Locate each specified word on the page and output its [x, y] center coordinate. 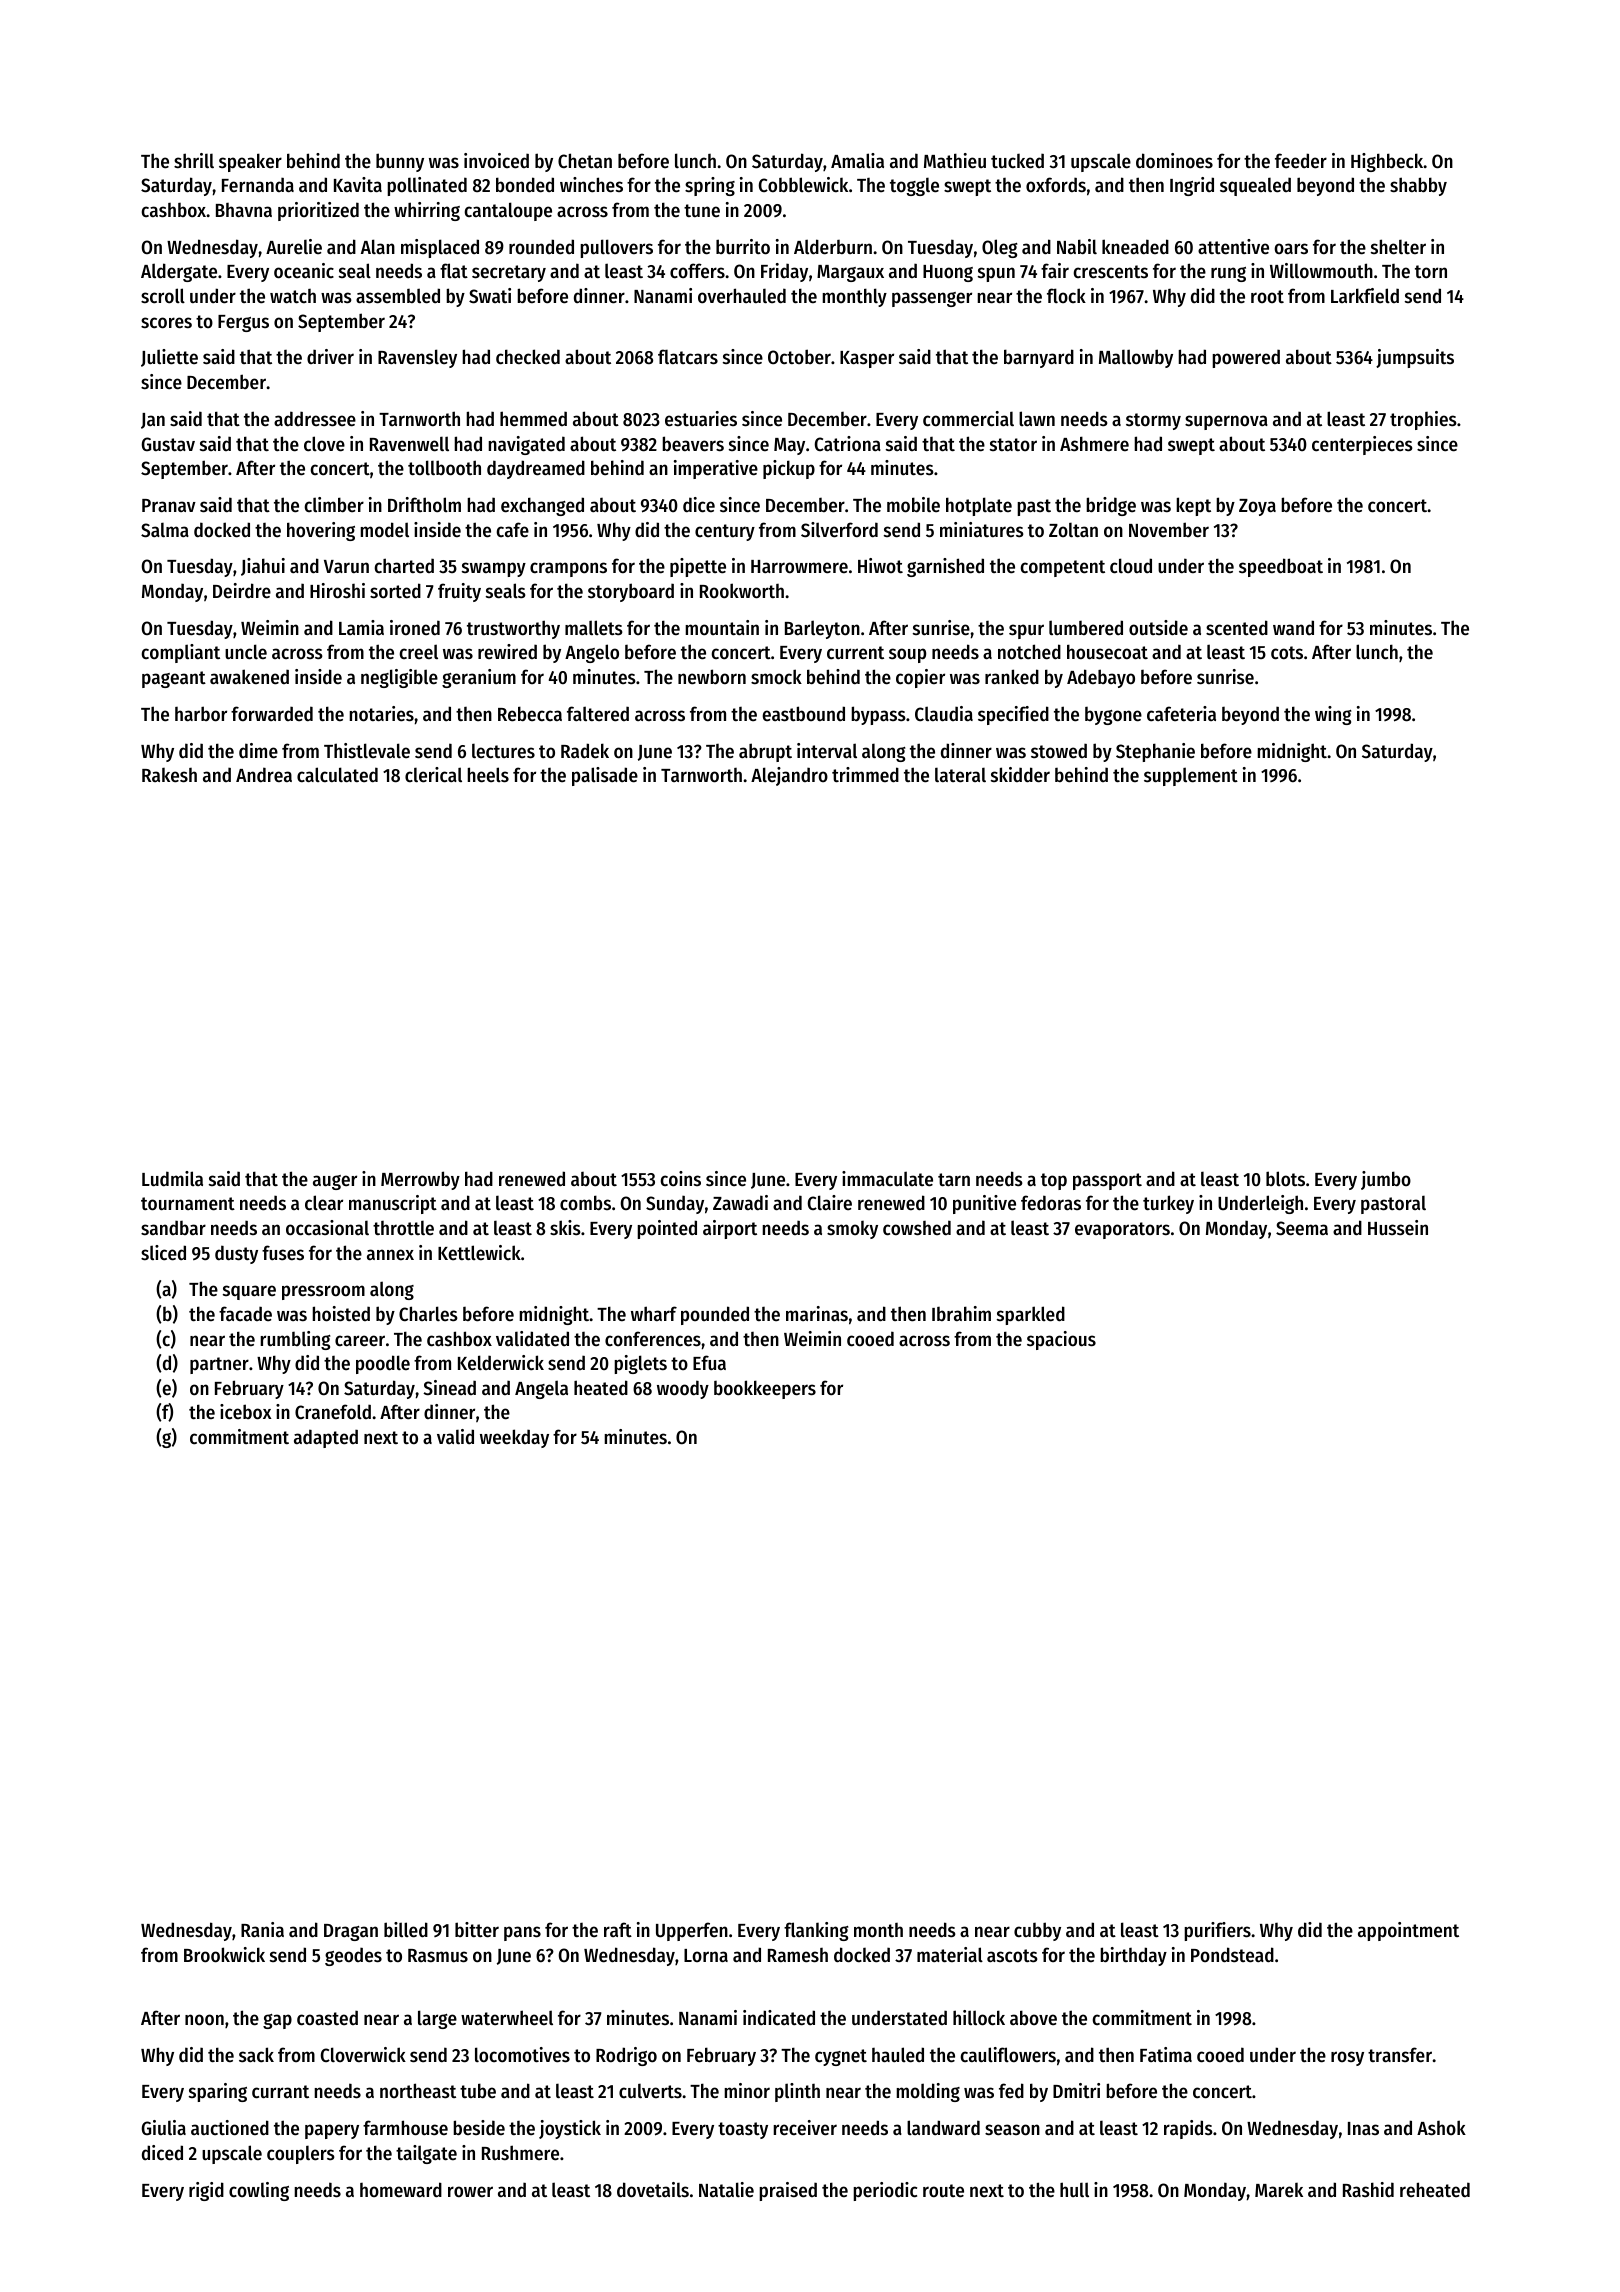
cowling [259, 2191]
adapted [326, 1438]
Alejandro [789, 776]
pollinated [427, 186]
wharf [654, 1313]
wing [1333, 715]
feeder [1301, 161]
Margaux [850, 273]
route [943, 2191]
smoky [852, 1229]
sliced [163, 1253]
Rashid [1368, 2190]
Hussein [1398, 1228]
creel [418, 651]
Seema [1302, 1228]
